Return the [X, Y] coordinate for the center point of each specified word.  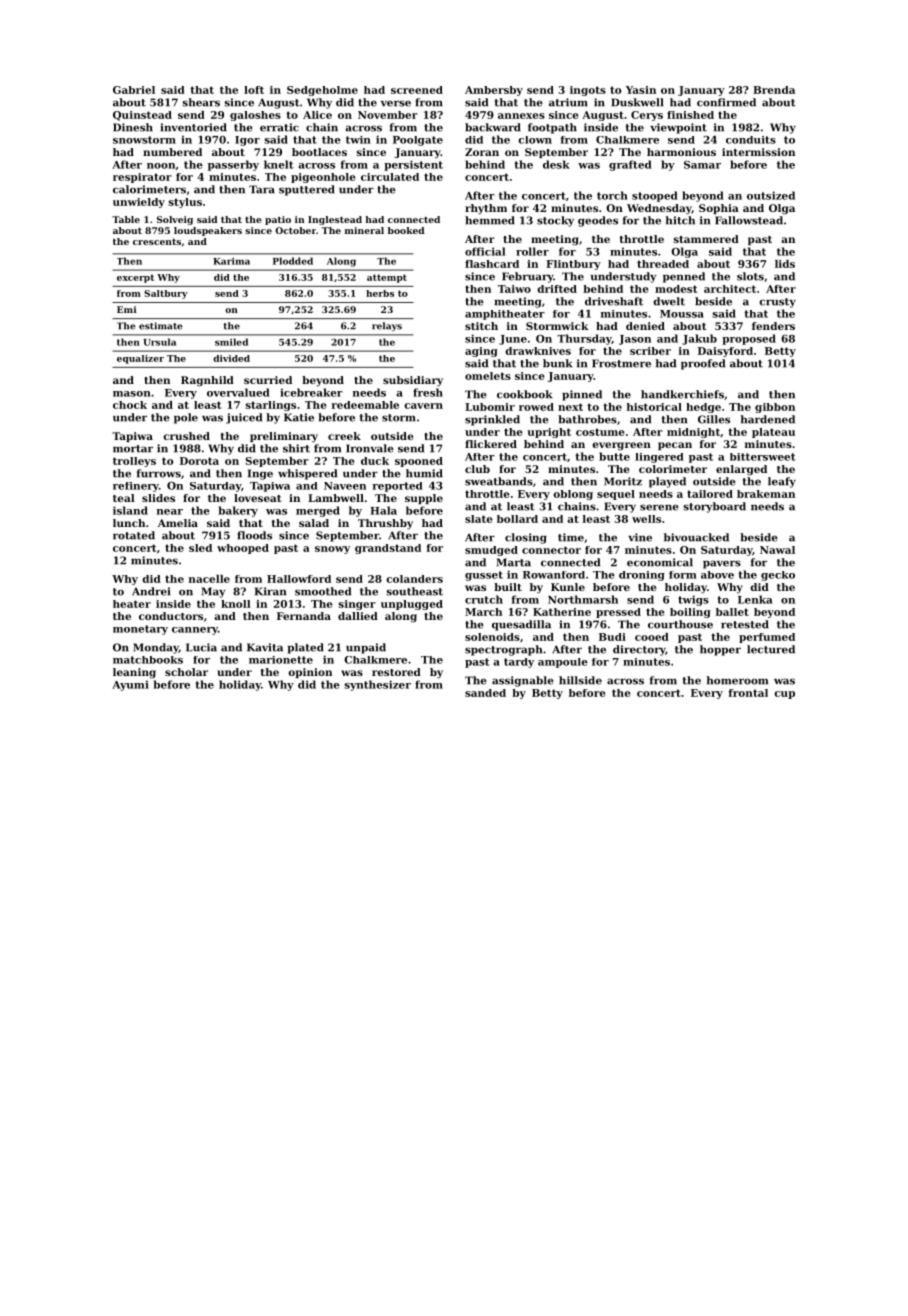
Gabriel [134, 90]
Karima [231, 261]
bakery [238, 511]
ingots [588, 91]
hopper [720, 650]
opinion [310, 673]
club [477, 469]
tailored [710, 494]
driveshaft [614, 301]
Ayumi [130, 685]
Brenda [774, 90]
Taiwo [514, 289]
